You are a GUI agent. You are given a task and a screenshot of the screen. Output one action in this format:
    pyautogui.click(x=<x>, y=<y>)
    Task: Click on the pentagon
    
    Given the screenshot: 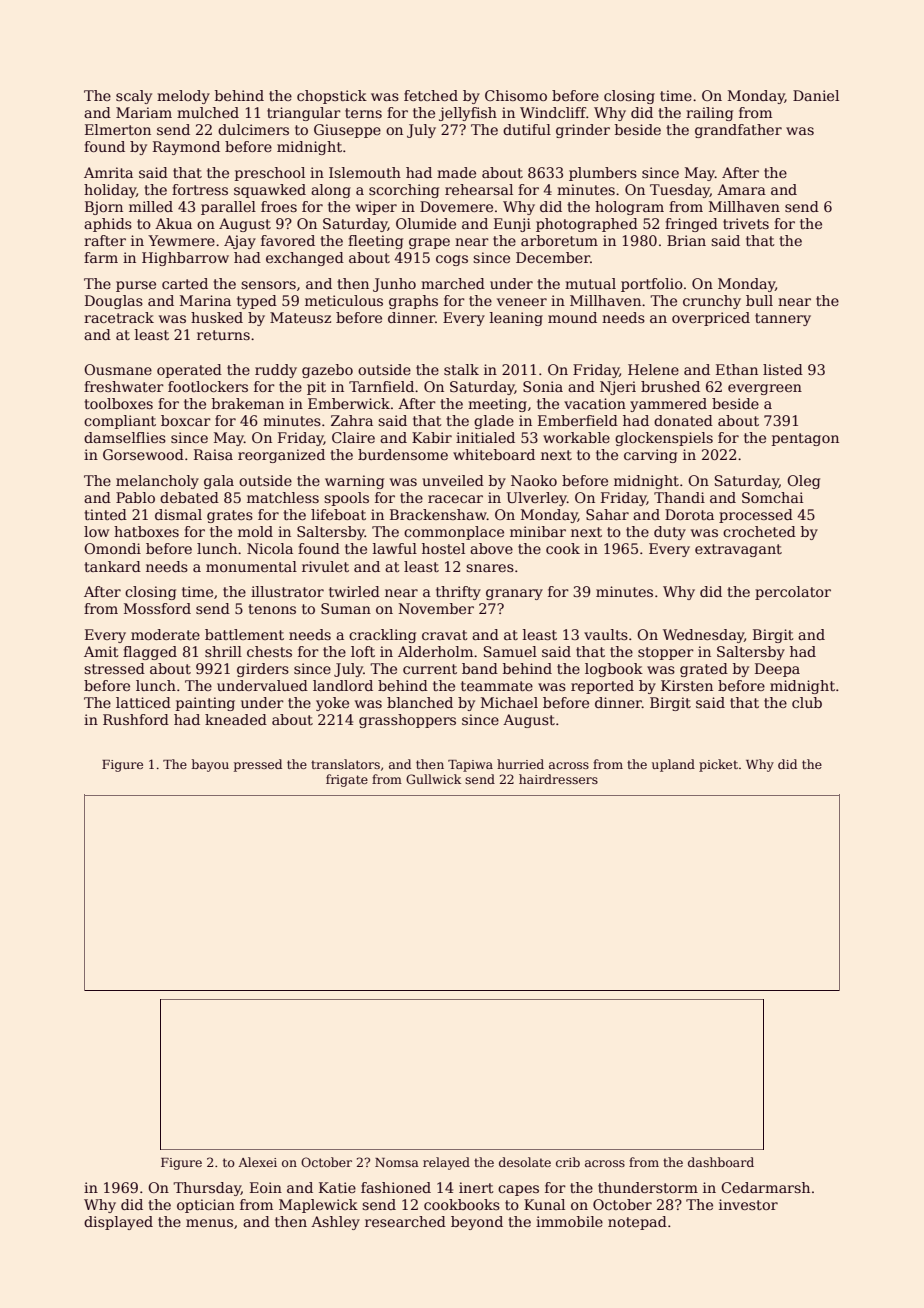 What is the action you would take?
    pyautogui.click(x=805, y=439)
